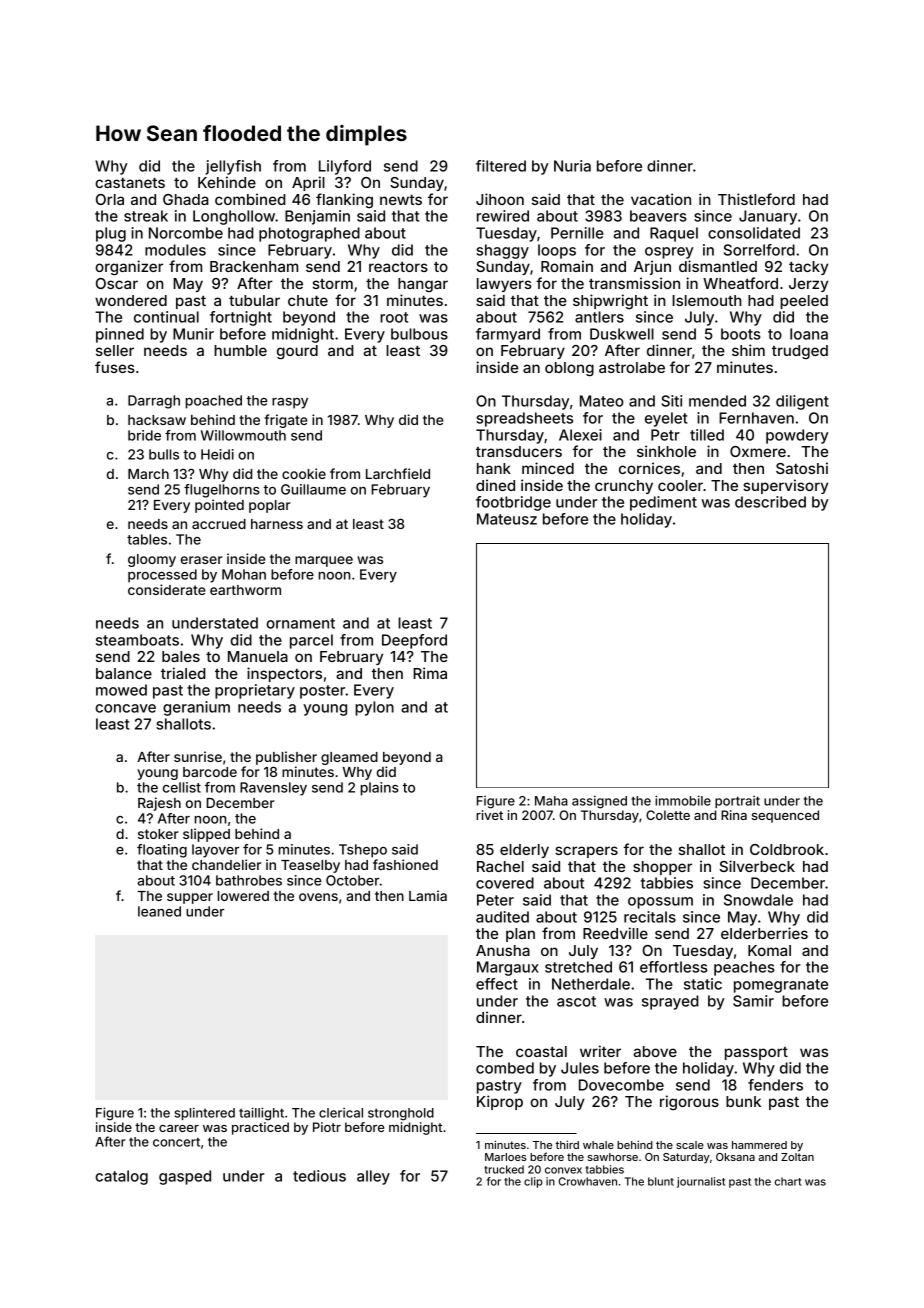 The image size is (924, 1308). What do you see at coordinates (495, 900) in the image?
I see `Peter` at bounding box center [495, 900].
